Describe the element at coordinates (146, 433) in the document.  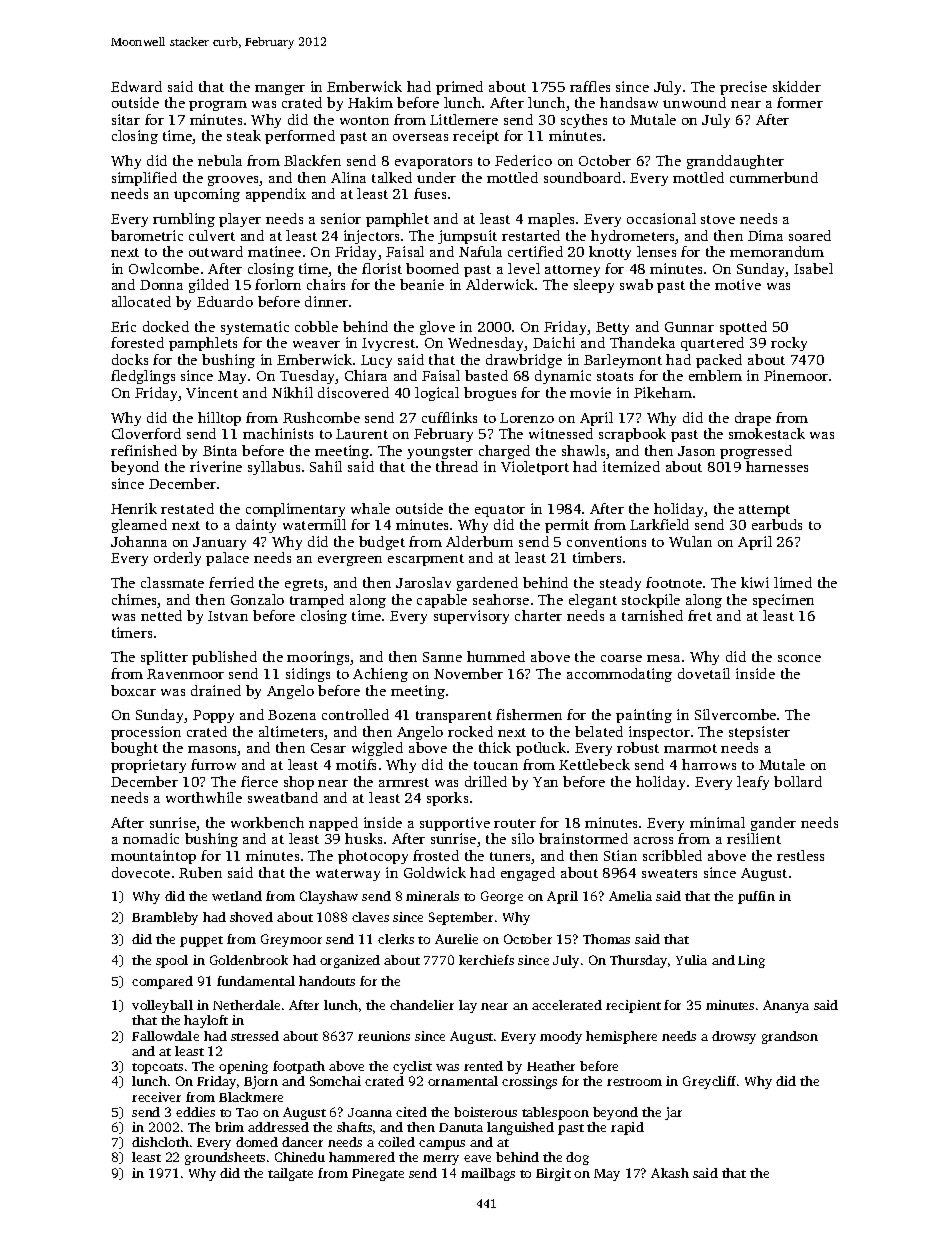
I see `Cloverford` at that location.
